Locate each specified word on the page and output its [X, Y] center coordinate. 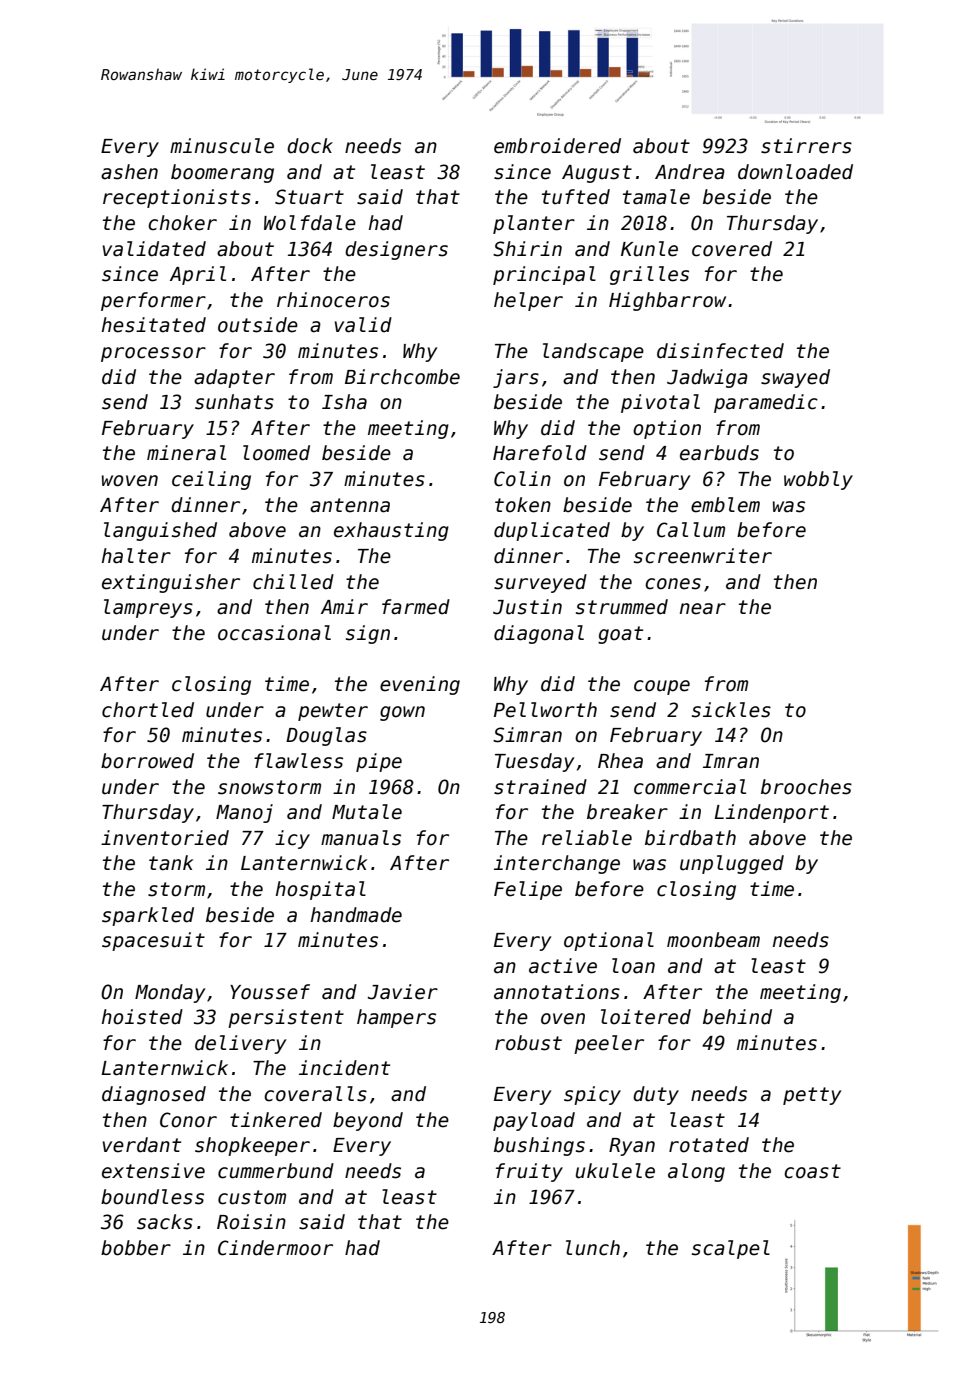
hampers [396, 1018]
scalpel [731, 1249]
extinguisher [171, 583]
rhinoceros [333, 300]
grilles [649, 275]
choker [182, 223]
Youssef [270, 992]
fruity [529, 1172]
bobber [136, 1248]
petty [812, 1096]
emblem [725, 505]
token [523, 505]
